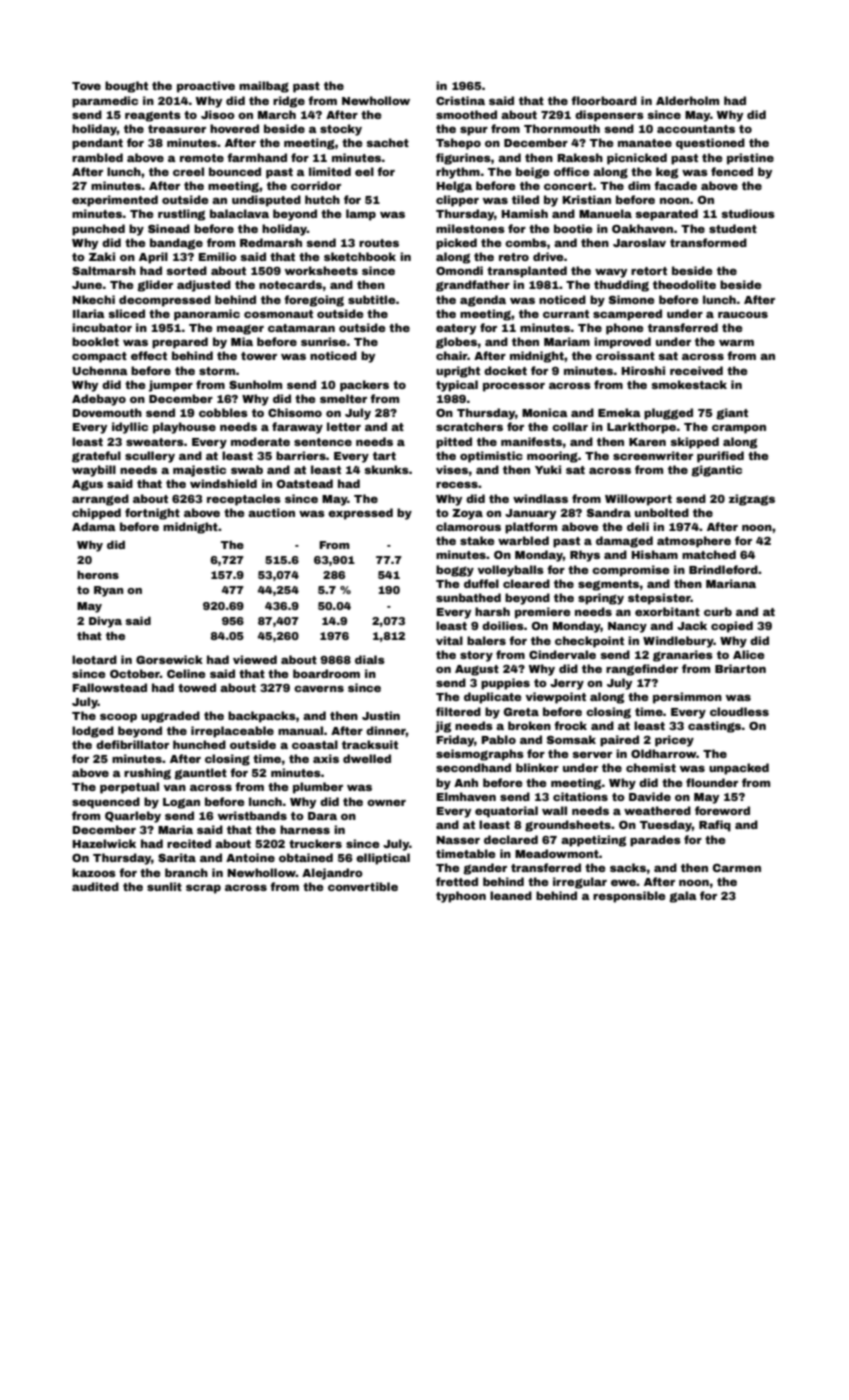  I want to click on gander, so click(485, 869).
